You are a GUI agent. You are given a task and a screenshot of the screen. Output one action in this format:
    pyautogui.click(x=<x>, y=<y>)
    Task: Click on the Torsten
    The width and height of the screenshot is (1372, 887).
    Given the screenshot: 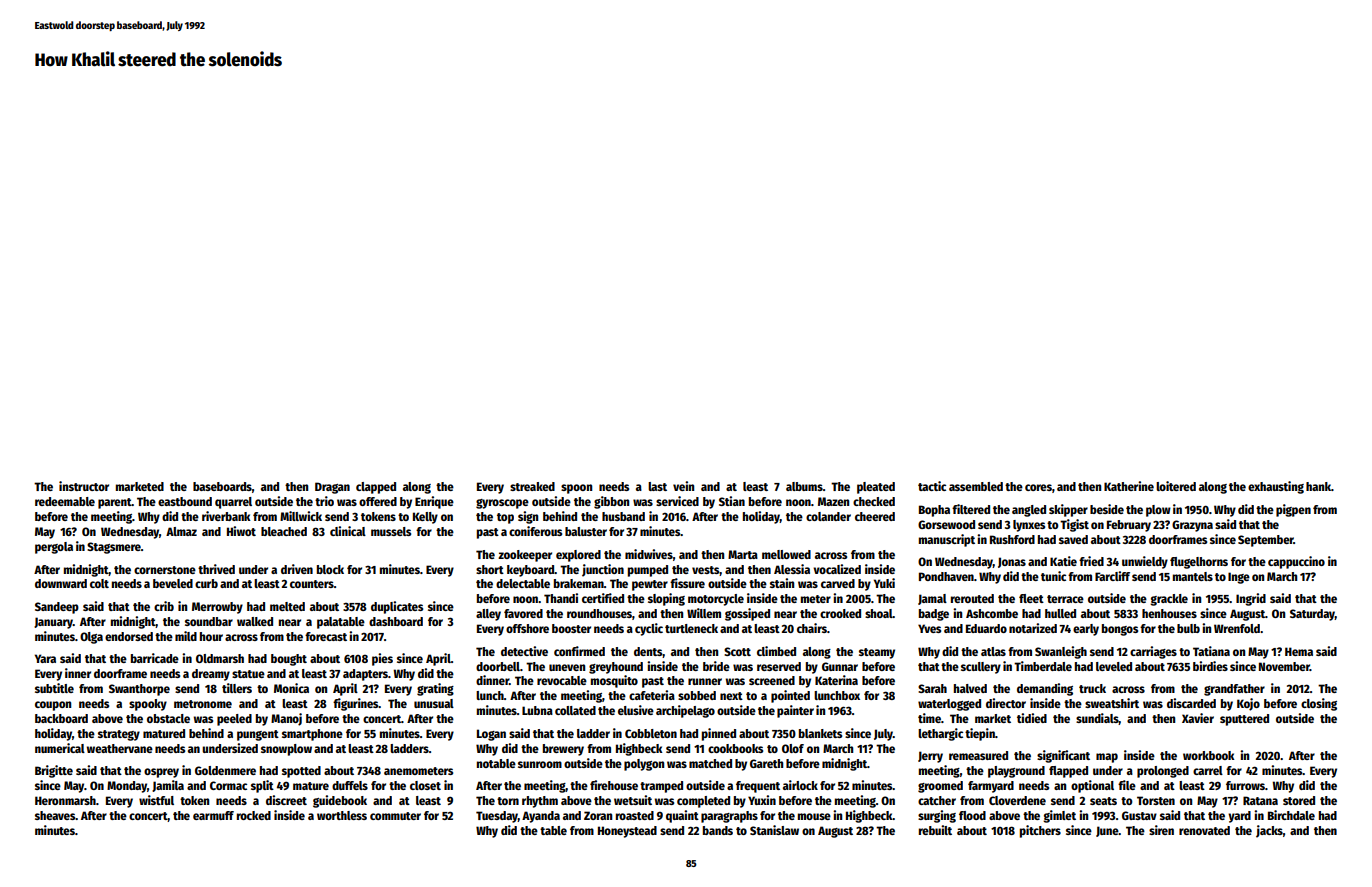 What is the action you would take?
    pyautogui.click(x=1156, y=800)
